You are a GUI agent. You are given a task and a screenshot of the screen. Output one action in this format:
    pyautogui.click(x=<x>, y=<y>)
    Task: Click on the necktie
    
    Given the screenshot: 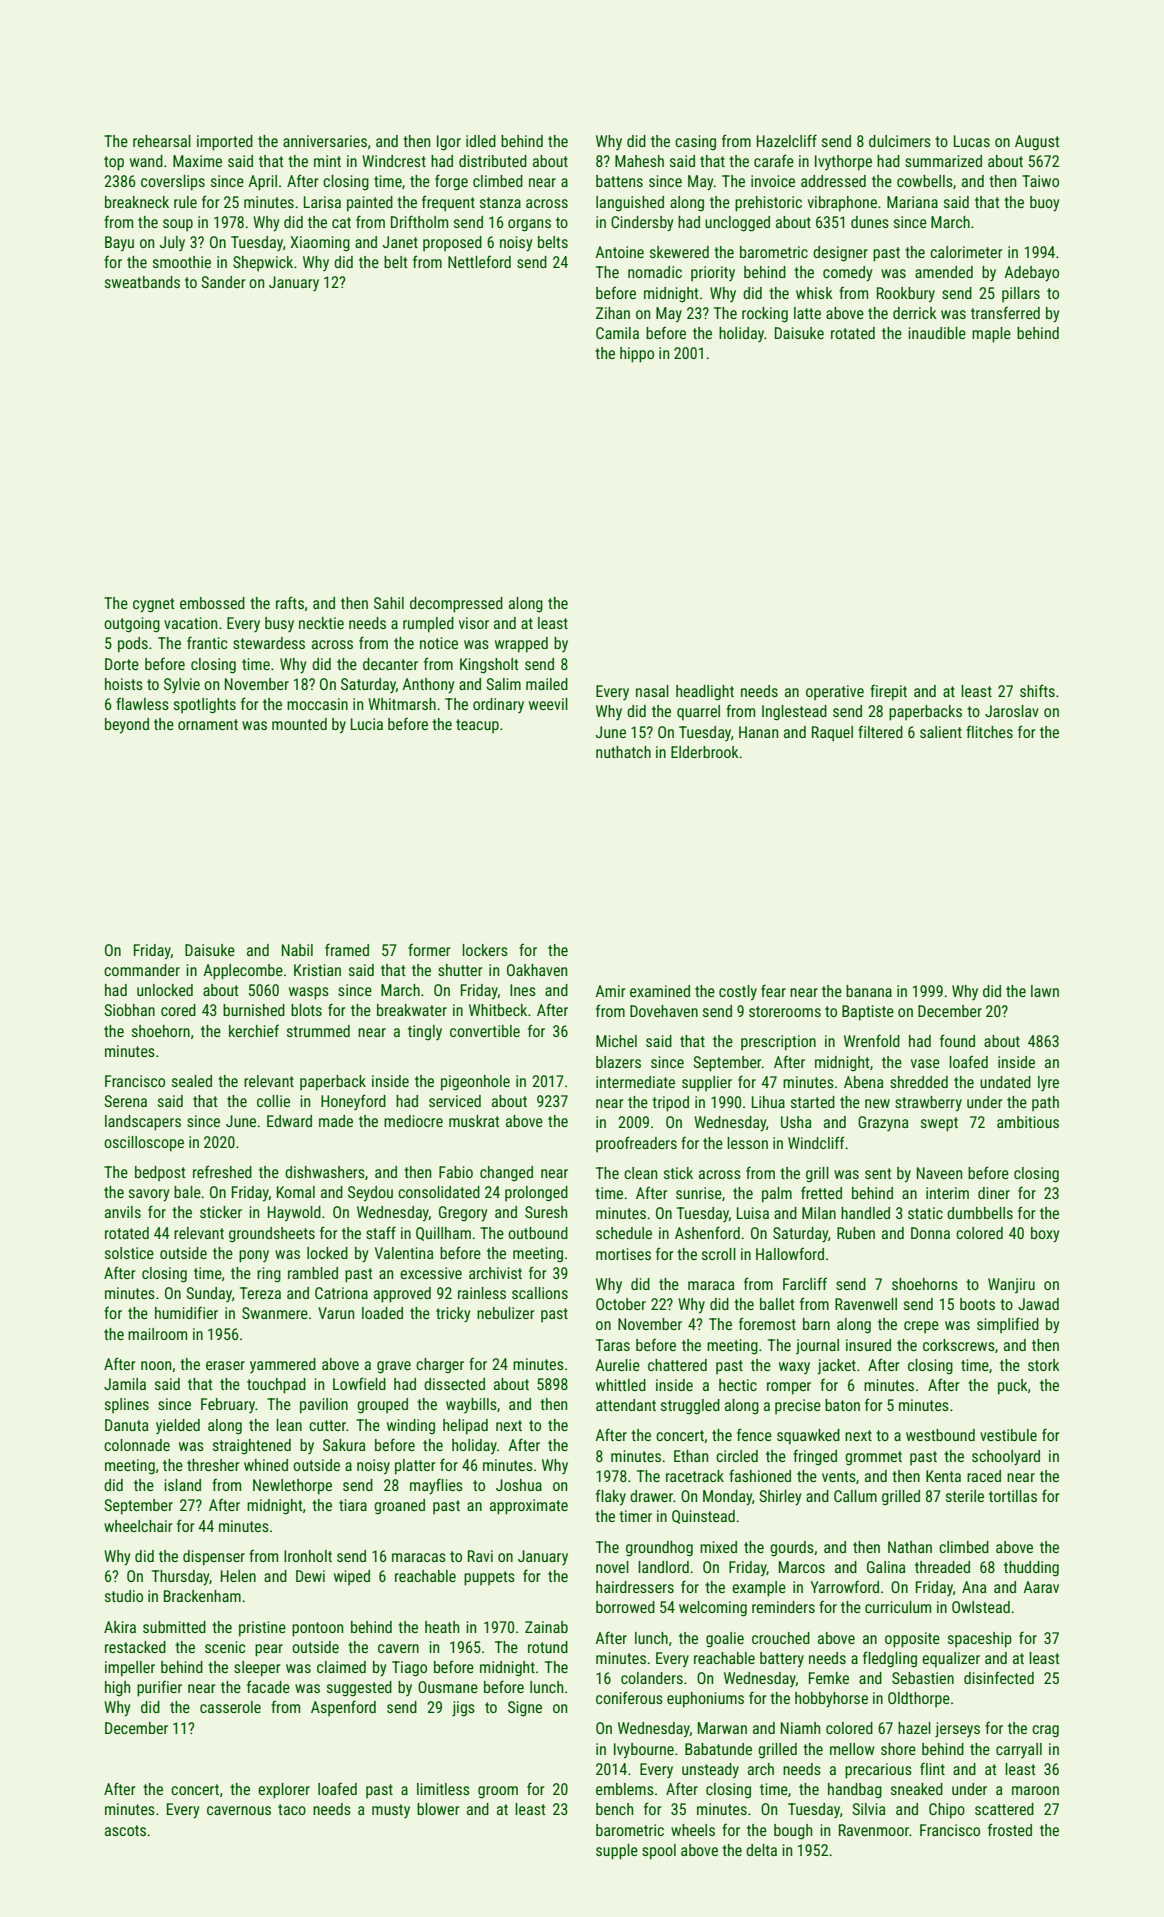 What is the action you would take?
    pyautogui.click(x=321, y=623)
